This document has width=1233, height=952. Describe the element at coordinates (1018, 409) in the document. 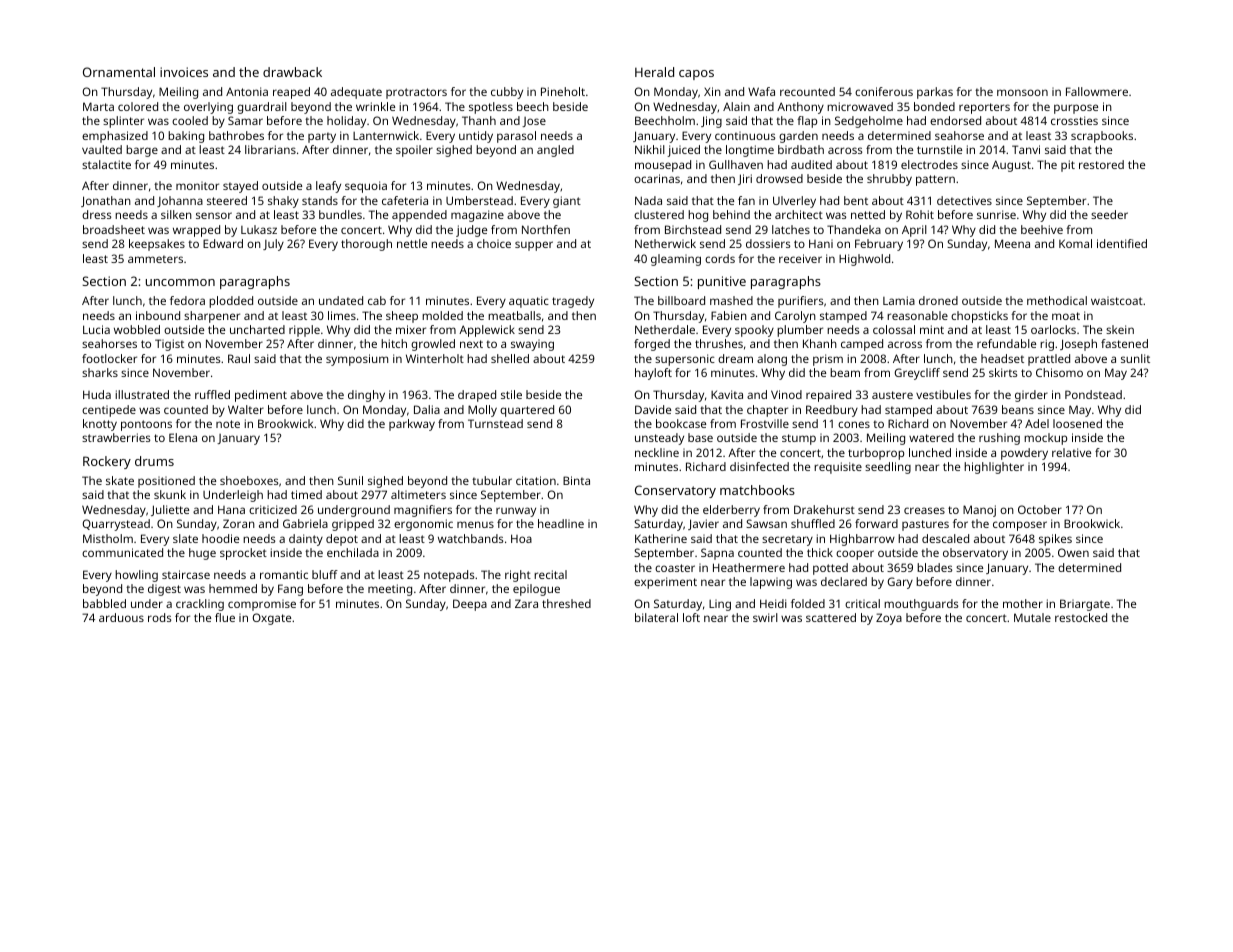

I see `beans` at that location.
